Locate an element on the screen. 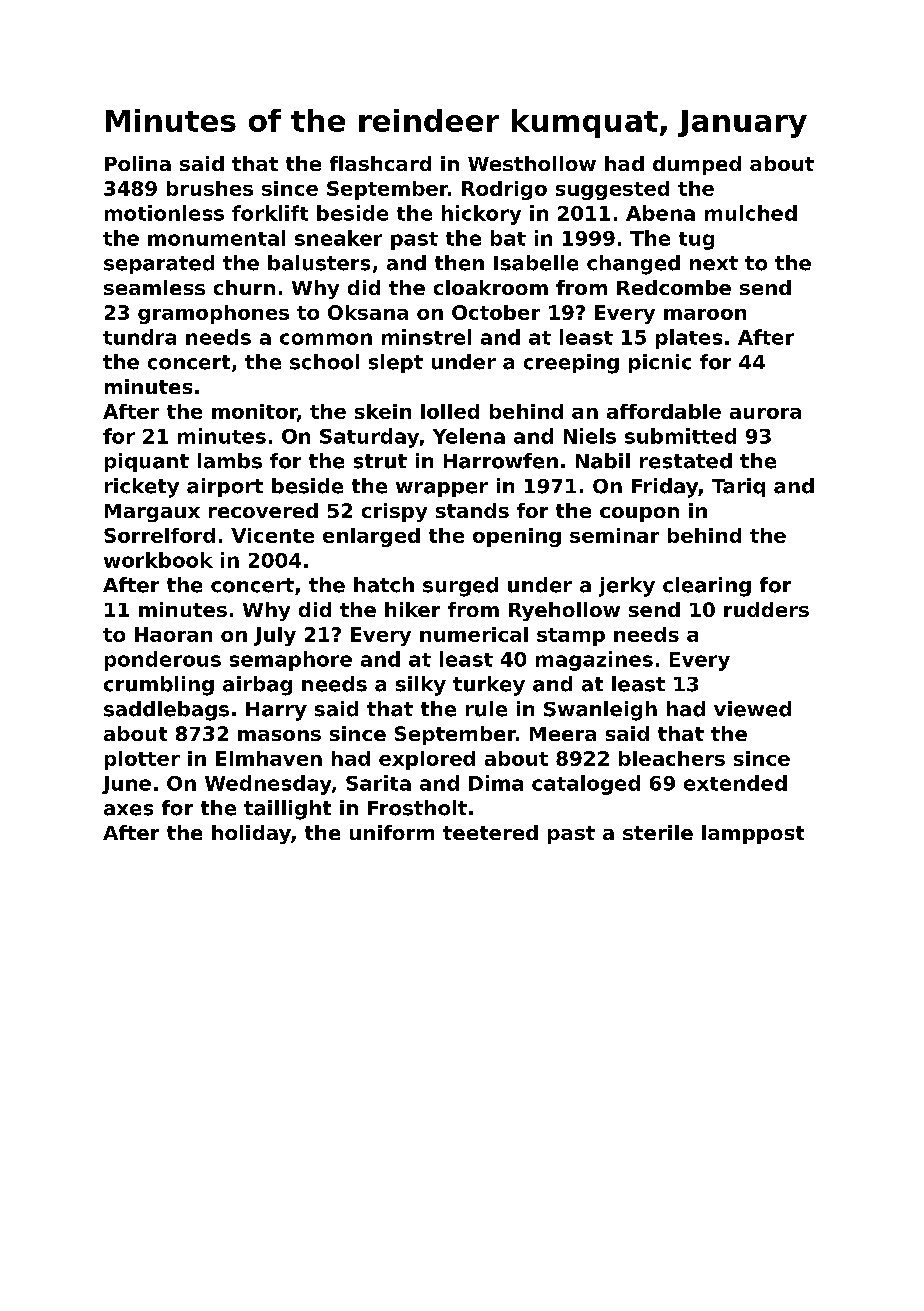 The width and height of the screenshot is (924, 1311). brushes is located at coordinates (210, 188).
